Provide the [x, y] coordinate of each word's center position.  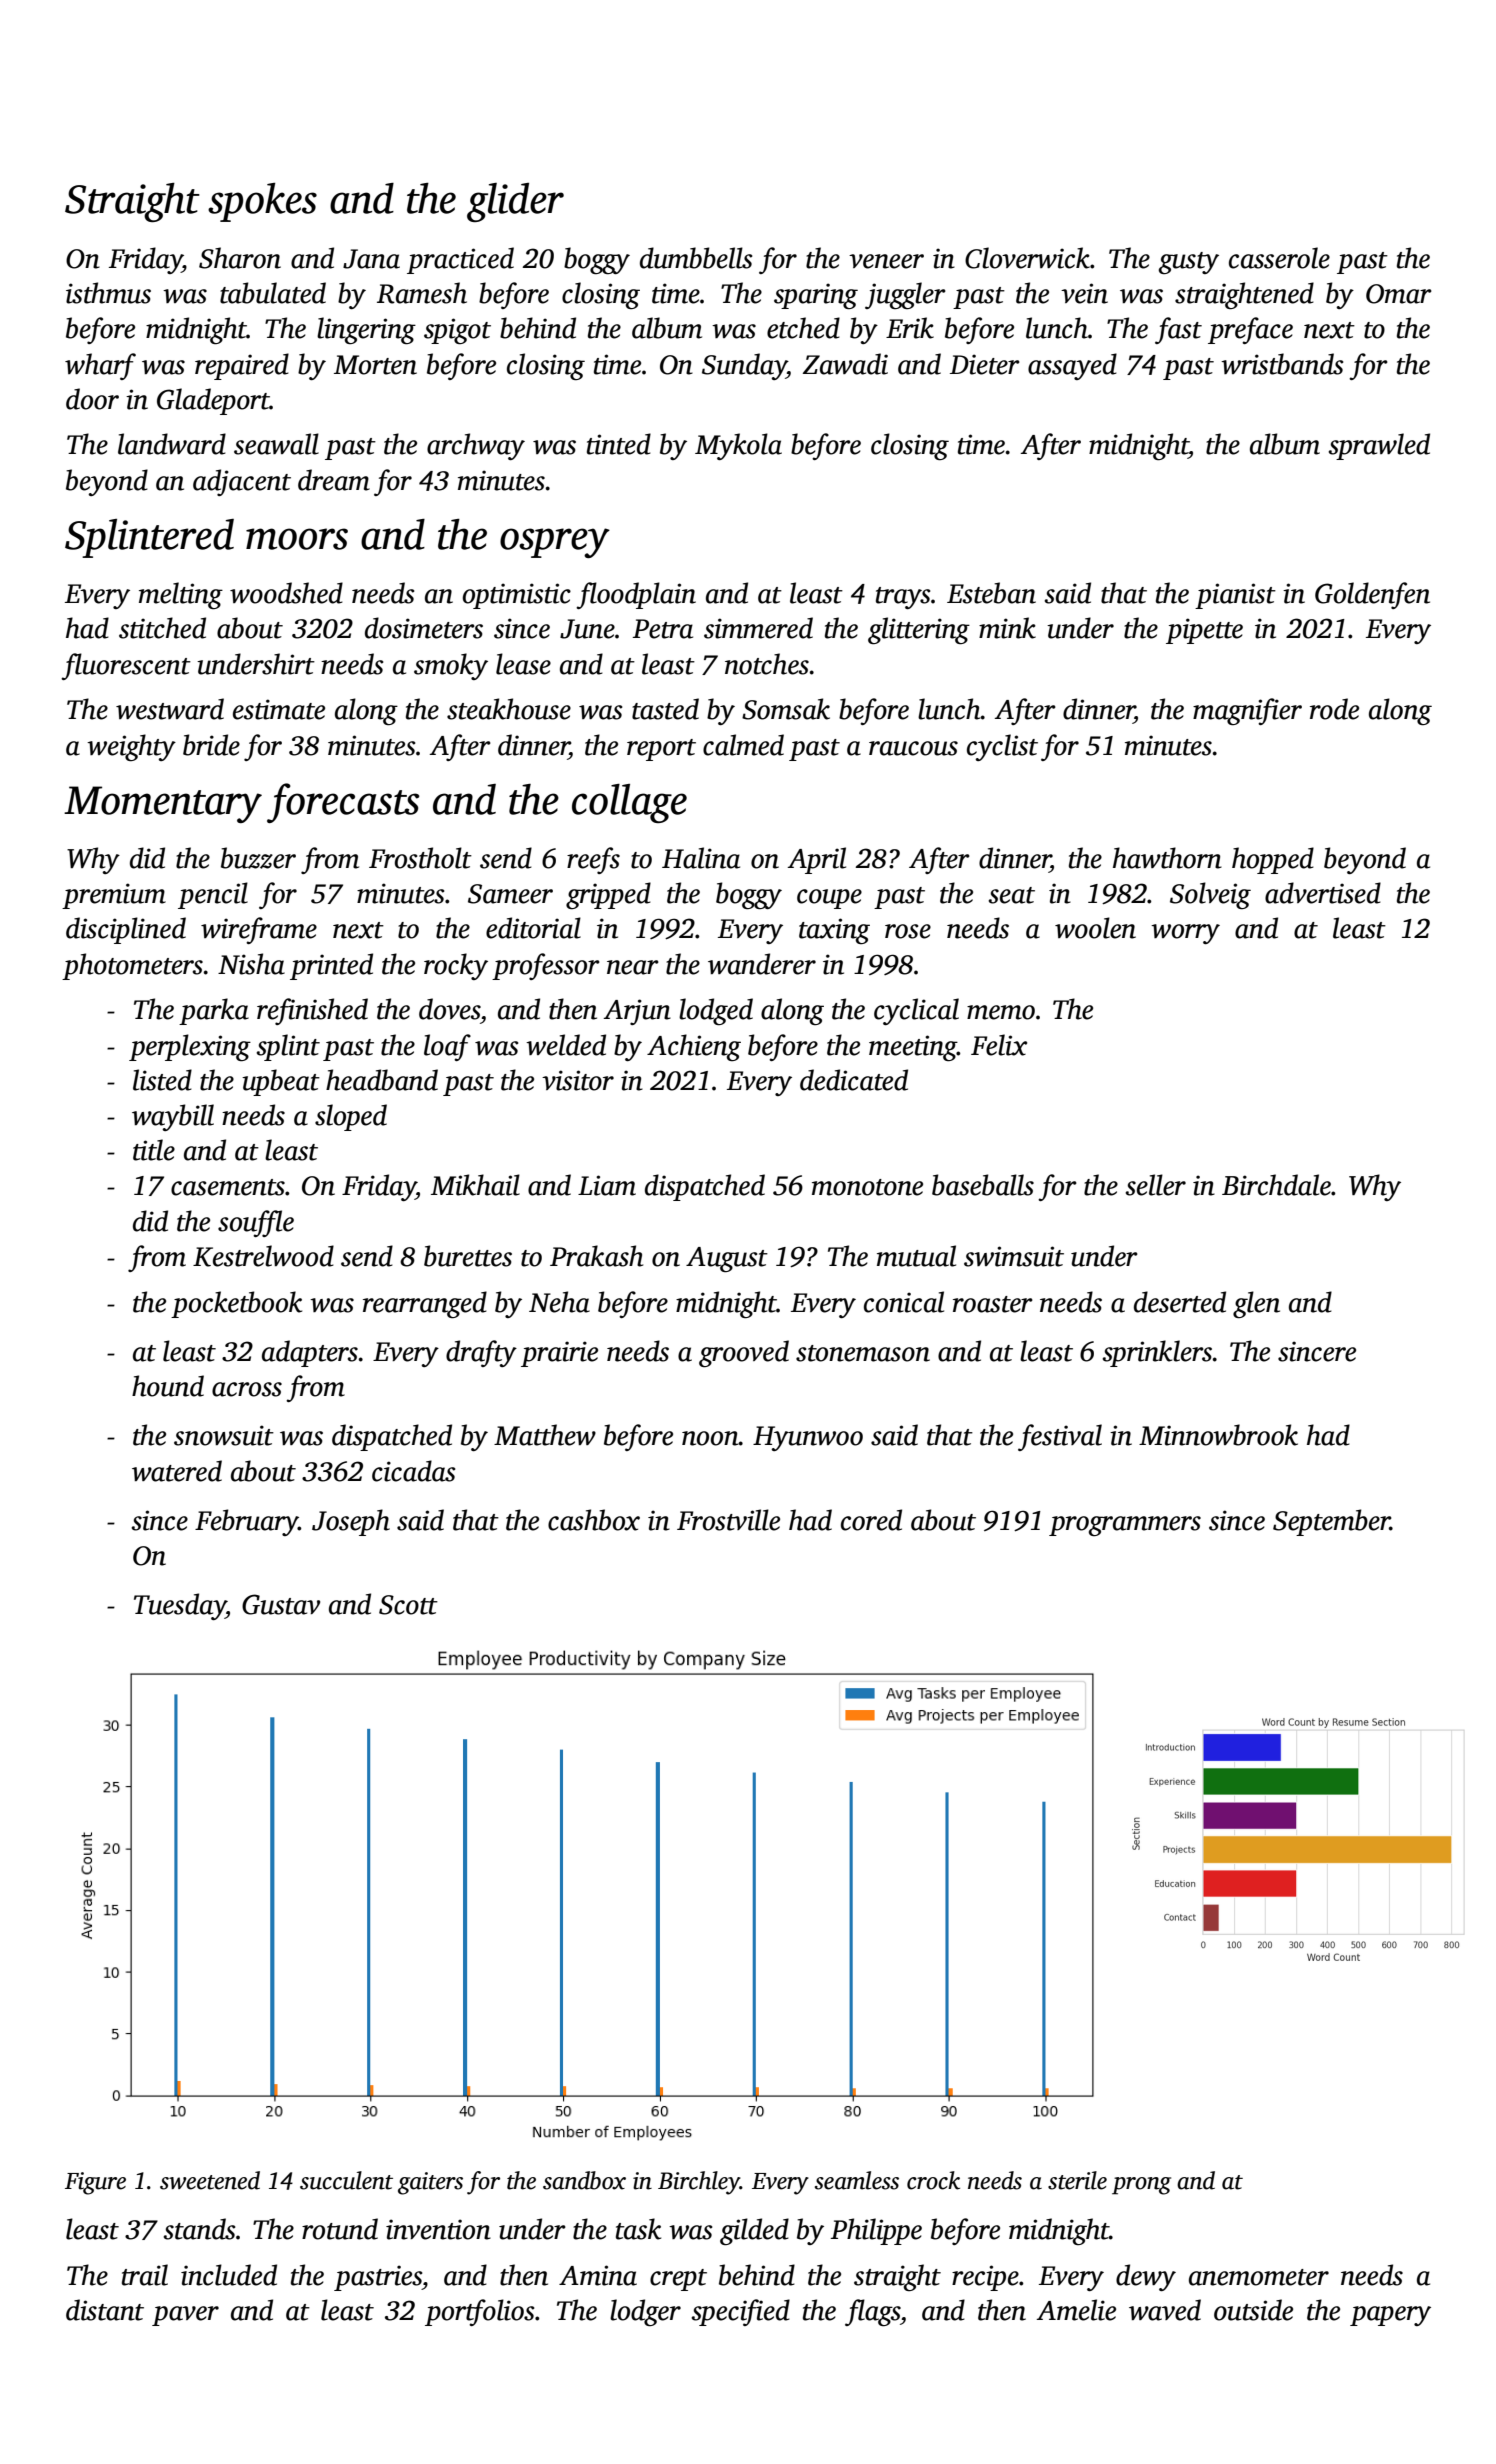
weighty [131, 747]
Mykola [738, 446]
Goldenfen [1372, 595]
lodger [645, 2312]
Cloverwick [1027, 258]
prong [1141, 2186]
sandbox [584, 2180]
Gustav [281, 1604]
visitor [578, 1080]
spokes [262, 202]
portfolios [479, 2312]
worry [1185, 934]
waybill [173, 1117]
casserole [1279, 258]
